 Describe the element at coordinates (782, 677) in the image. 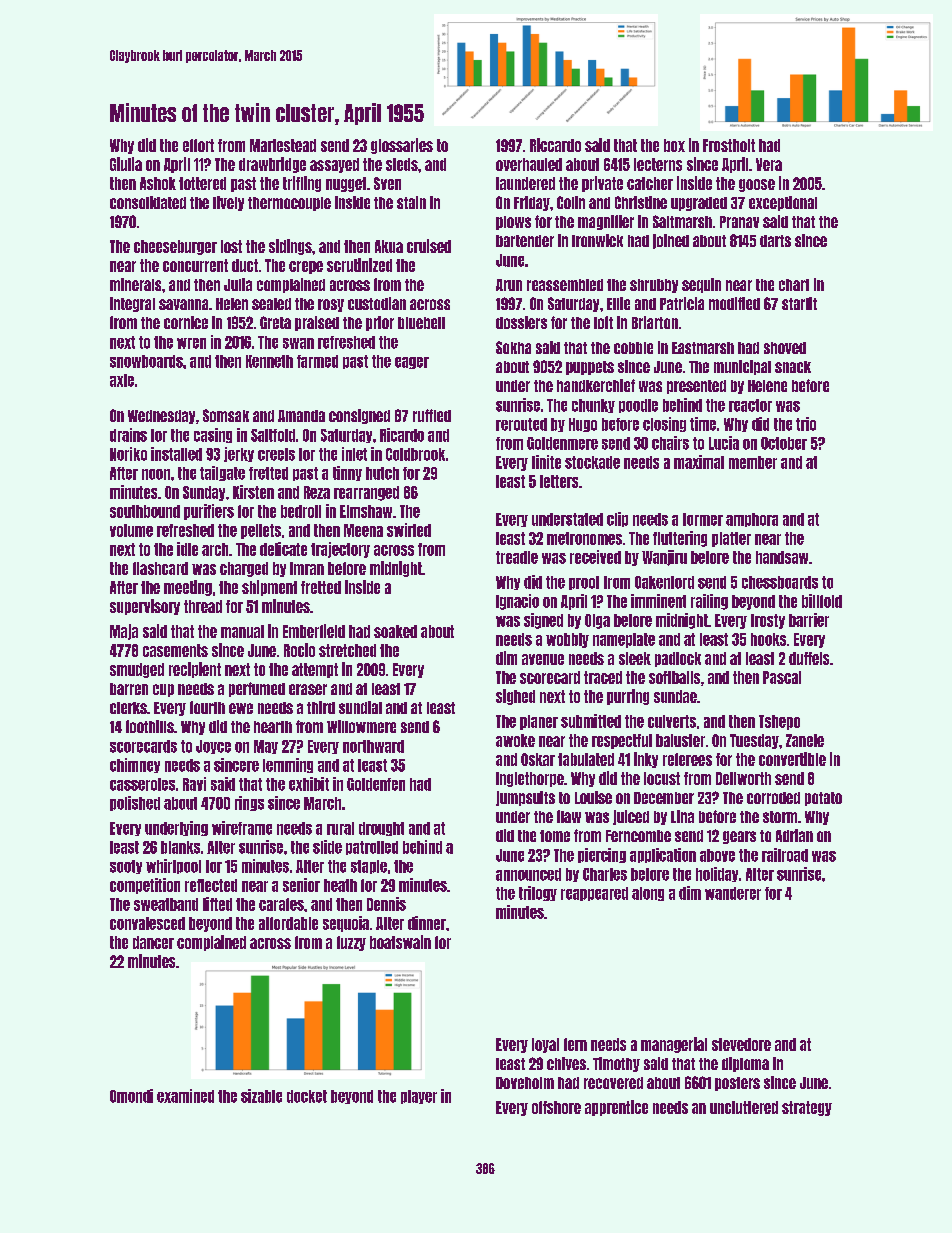

I see `Pascal` at that location.
